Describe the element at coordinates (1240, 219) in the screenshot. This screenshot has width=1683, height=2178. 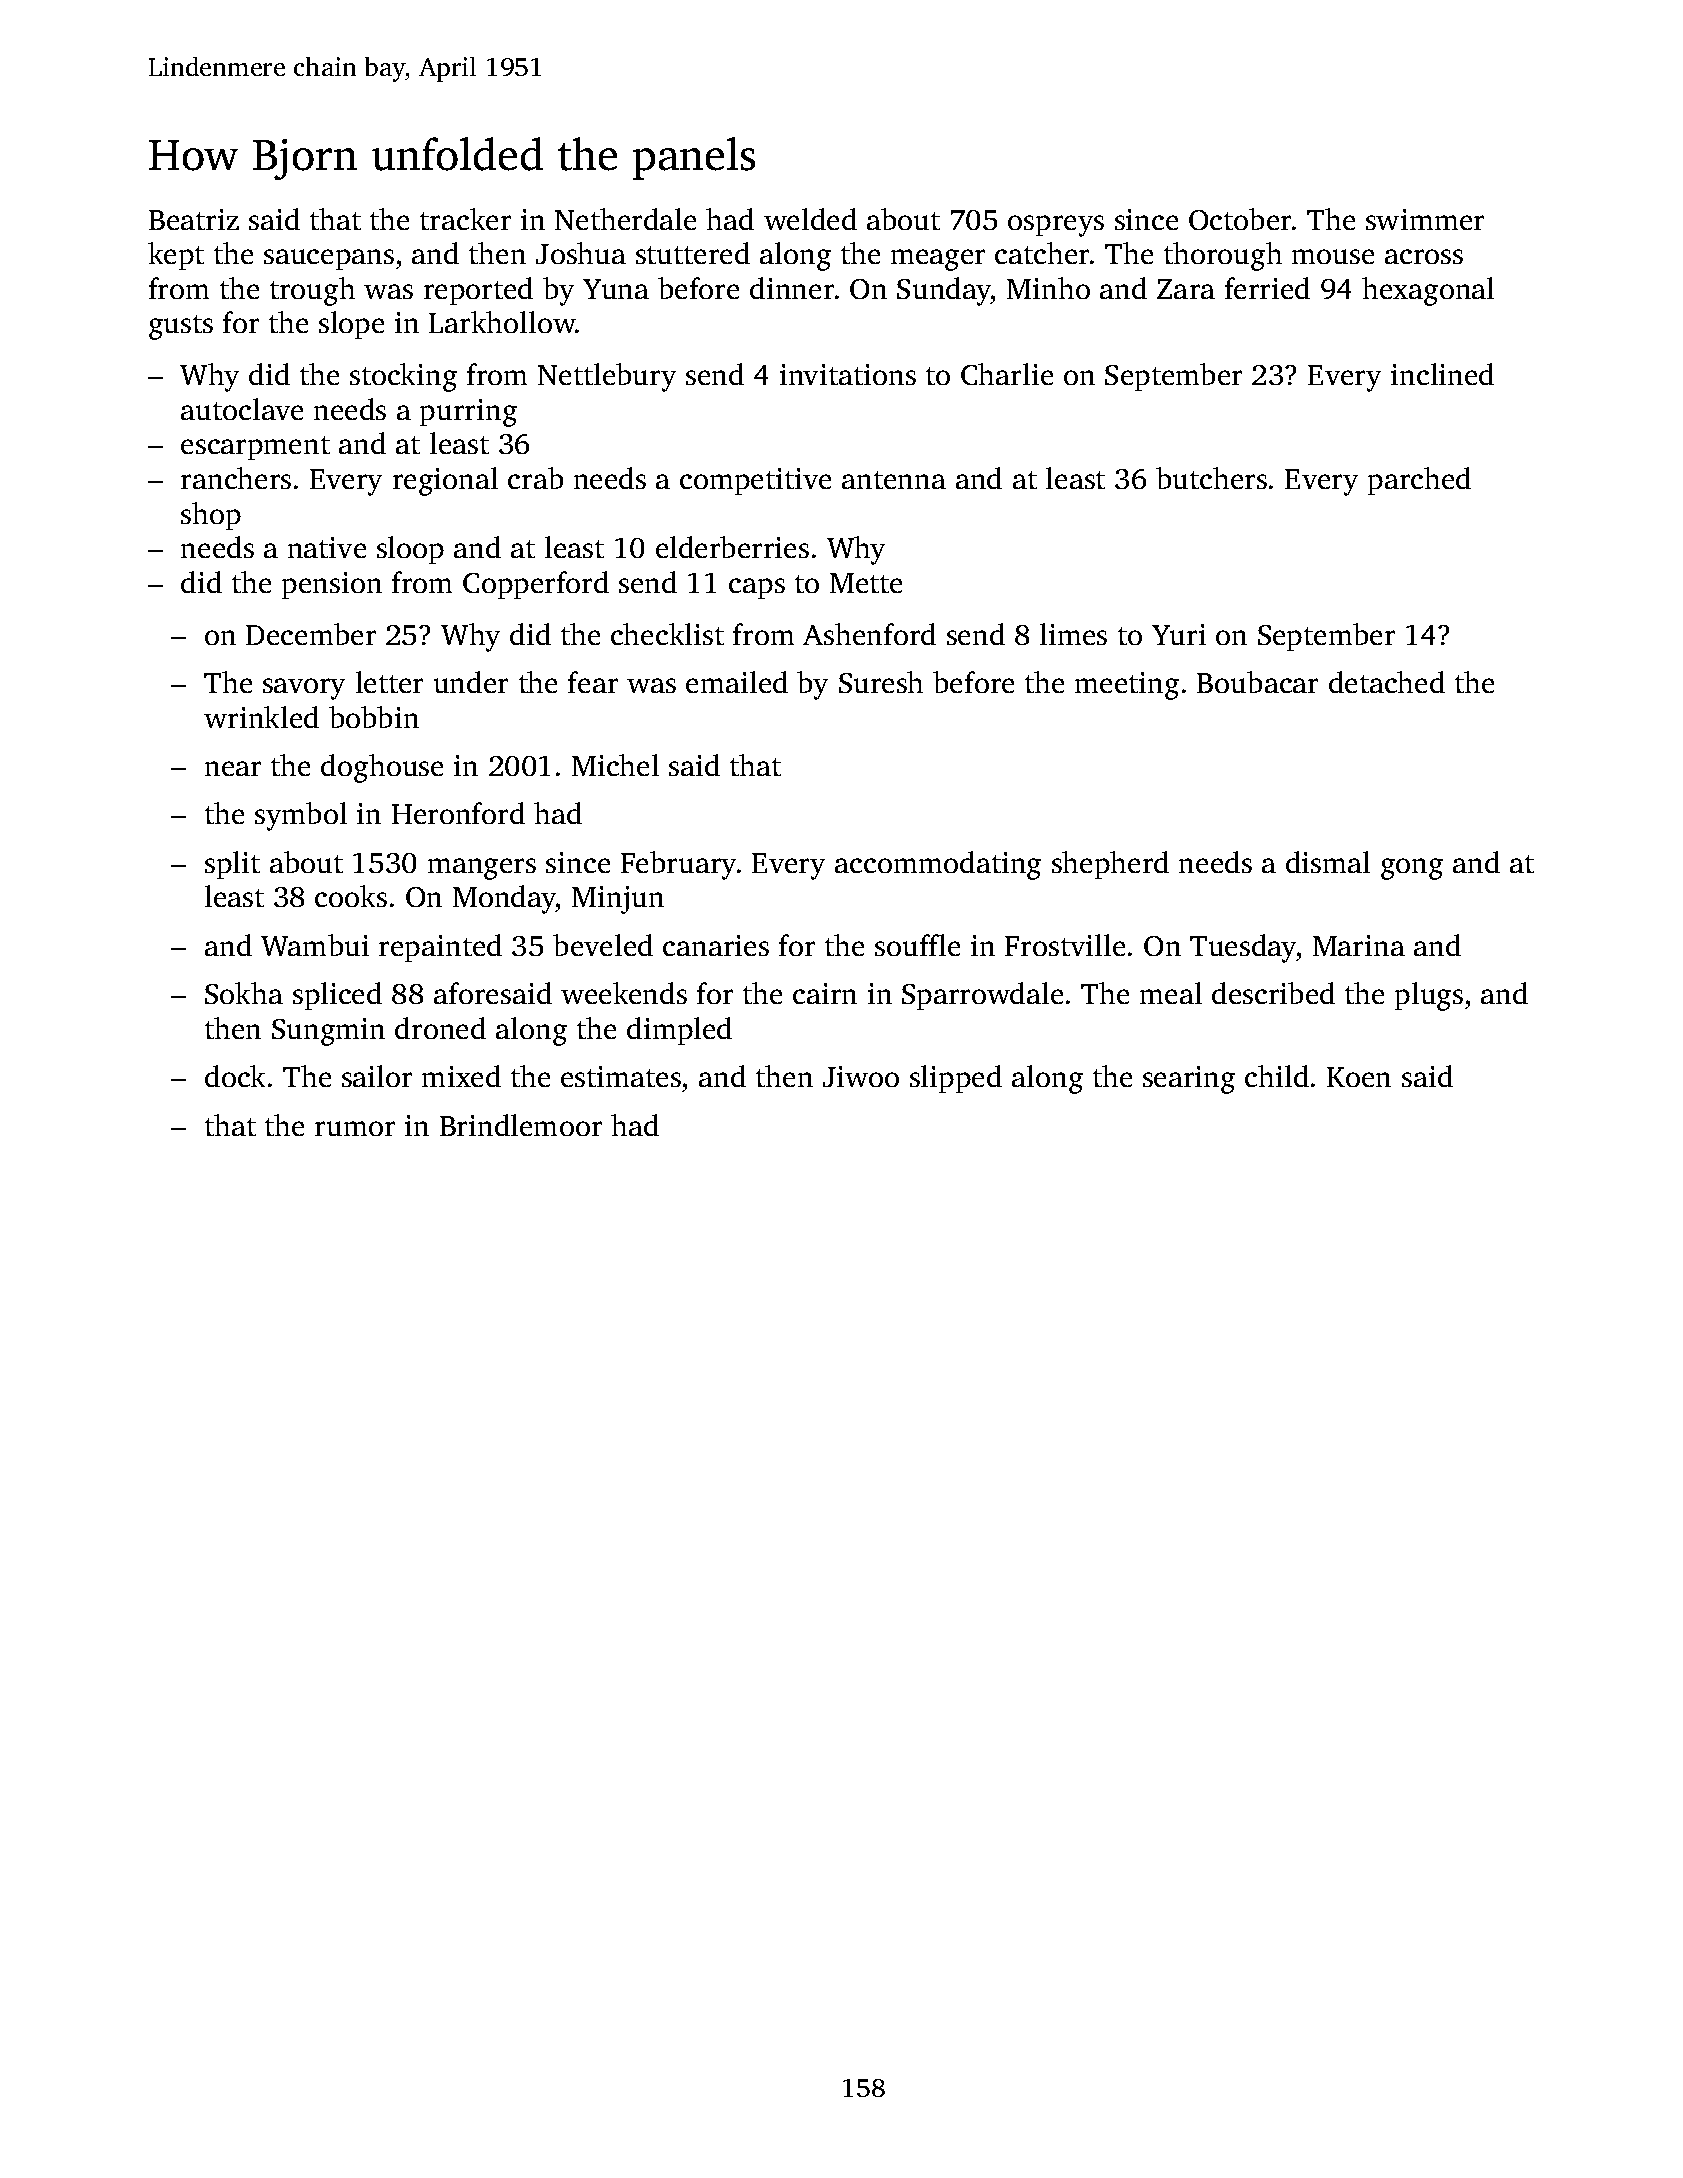
I see `October` at that location.
